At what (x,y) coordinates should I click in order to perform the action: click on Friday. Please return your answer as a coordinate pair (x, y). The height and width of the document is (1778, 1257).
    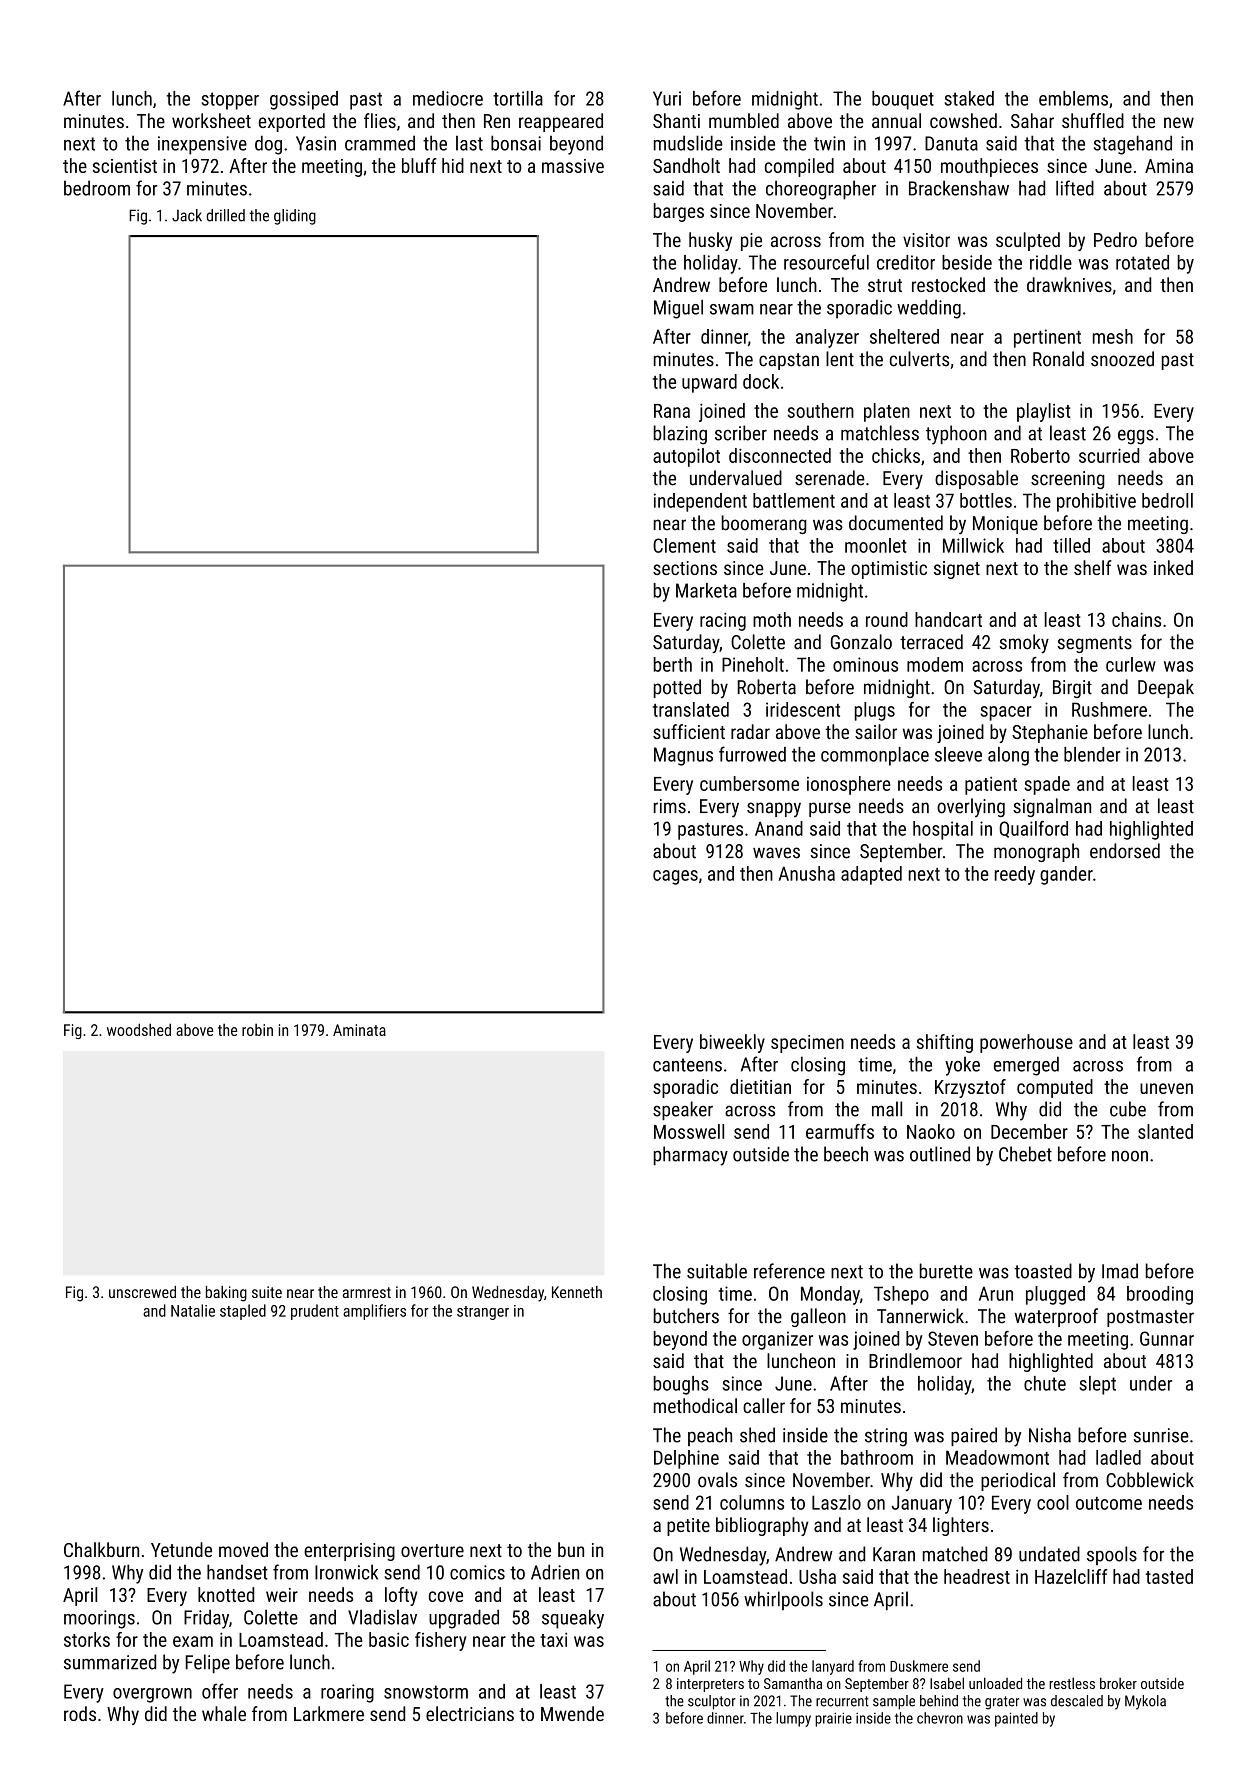
    Looking at the image, I should click on (206, 1619).
